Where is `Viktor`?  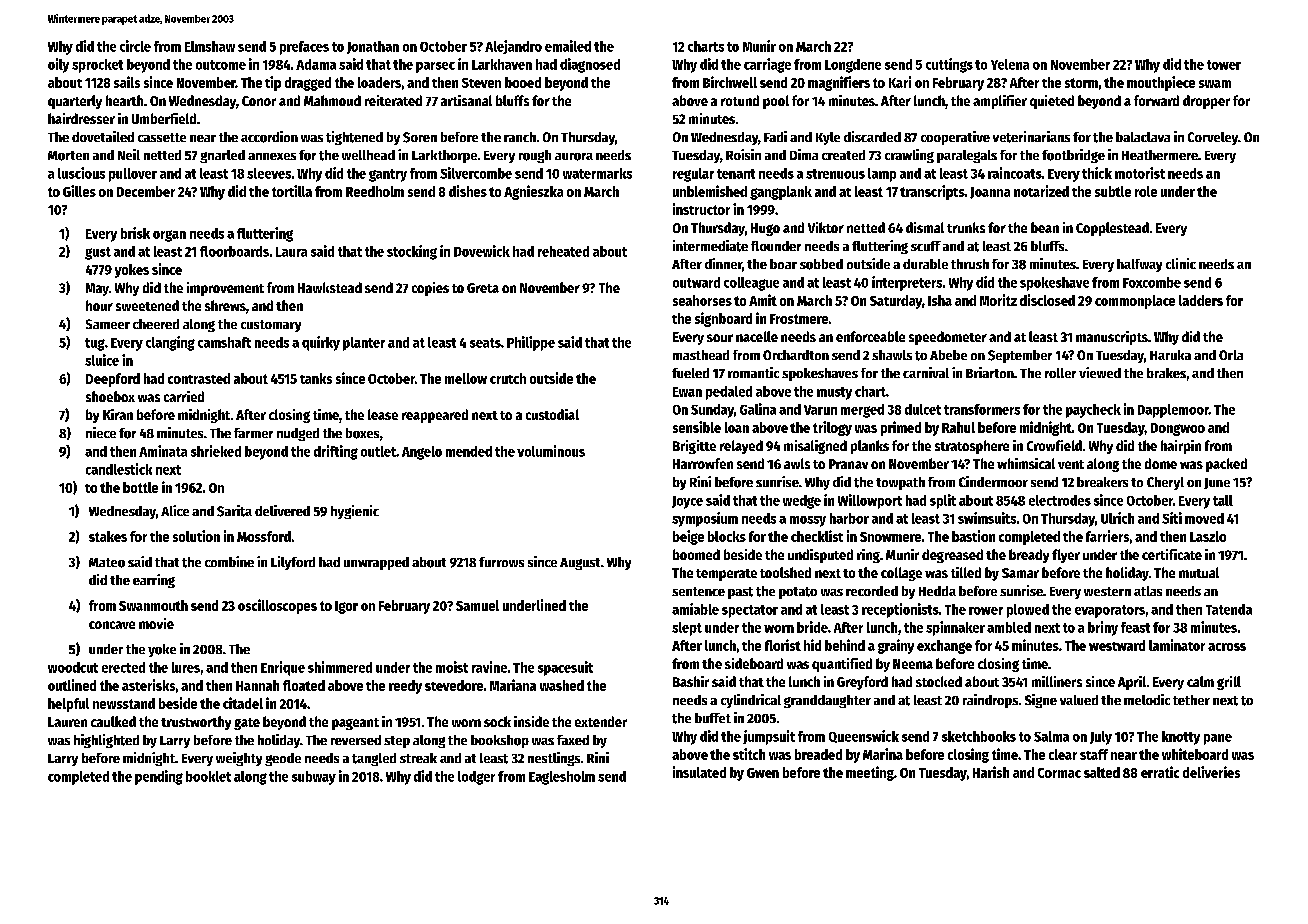 Viktor is located at coordinates (826, 227).
